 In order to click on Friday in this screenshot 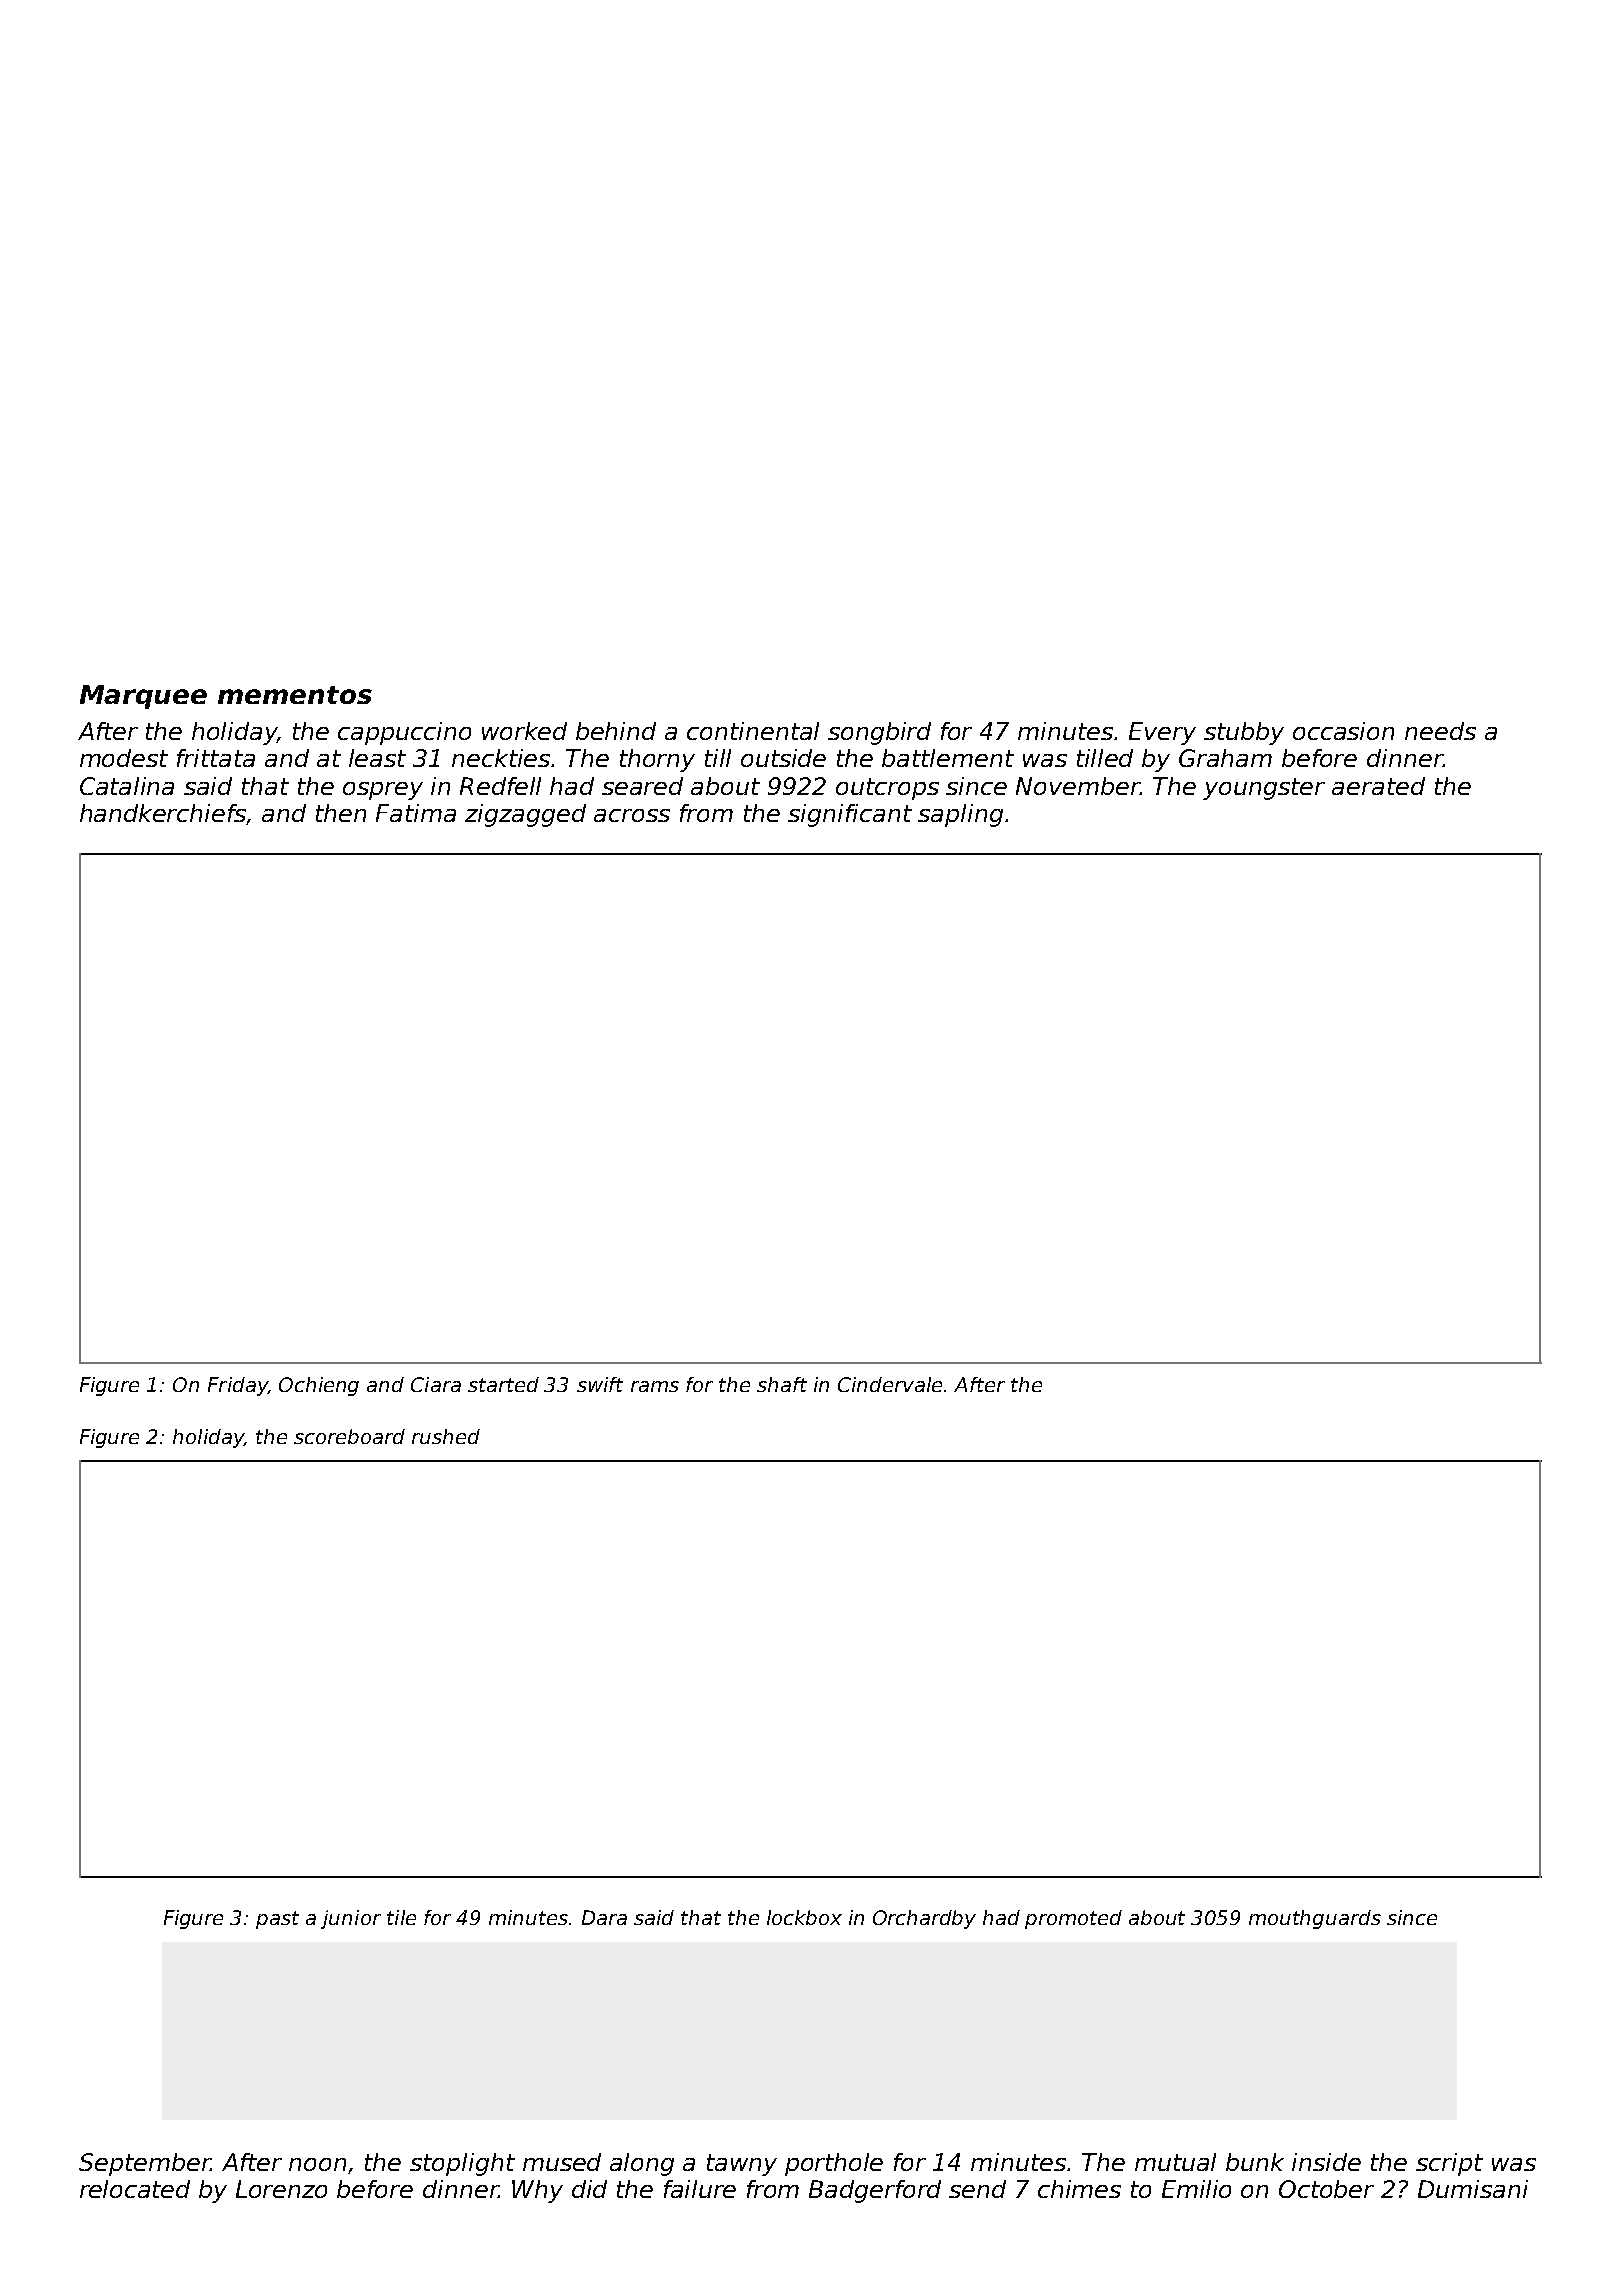, I will do `click(238, 1386)`.
